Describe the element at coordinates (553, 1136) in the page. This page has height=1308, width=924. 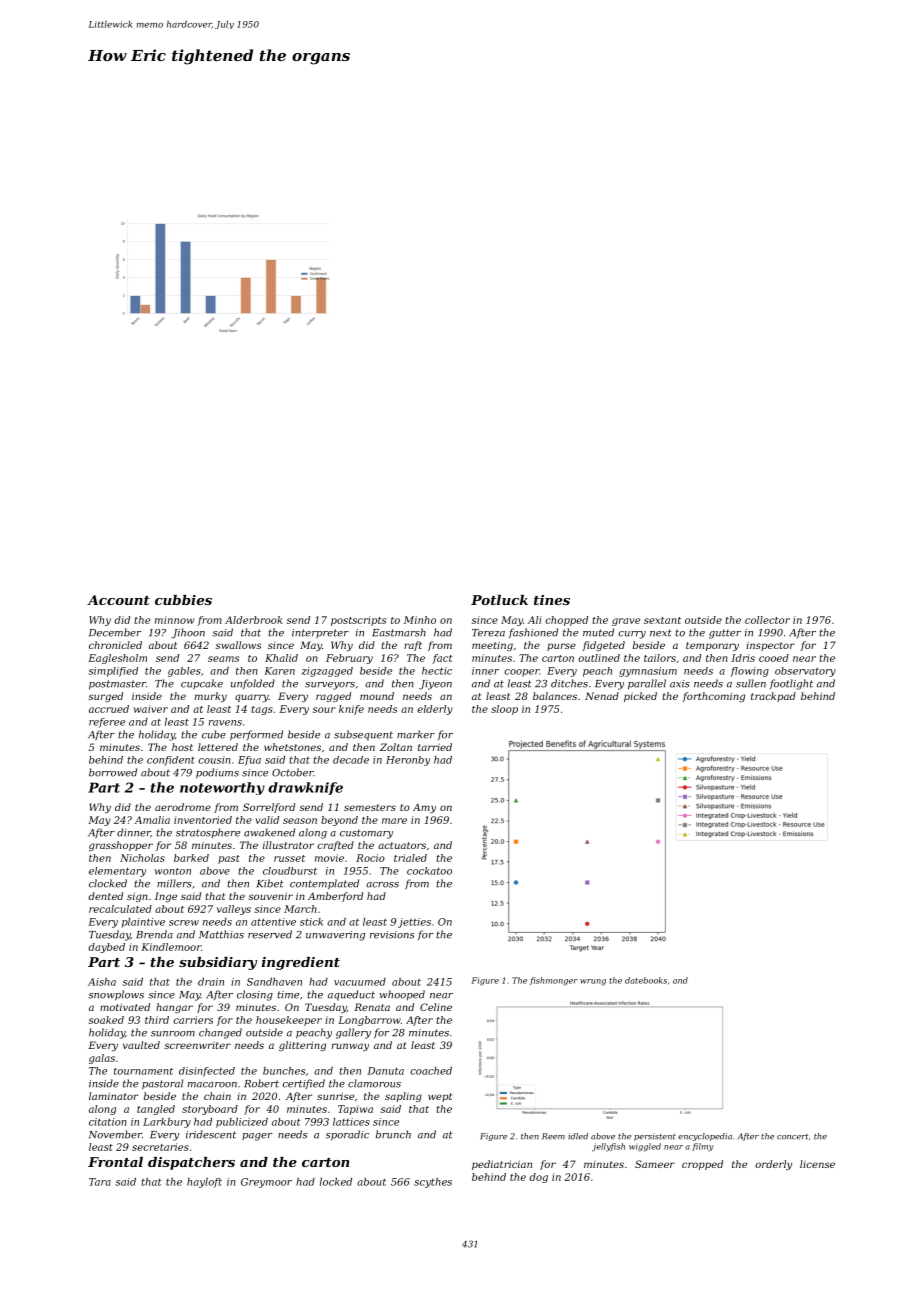
I see `Reem` at that location.
